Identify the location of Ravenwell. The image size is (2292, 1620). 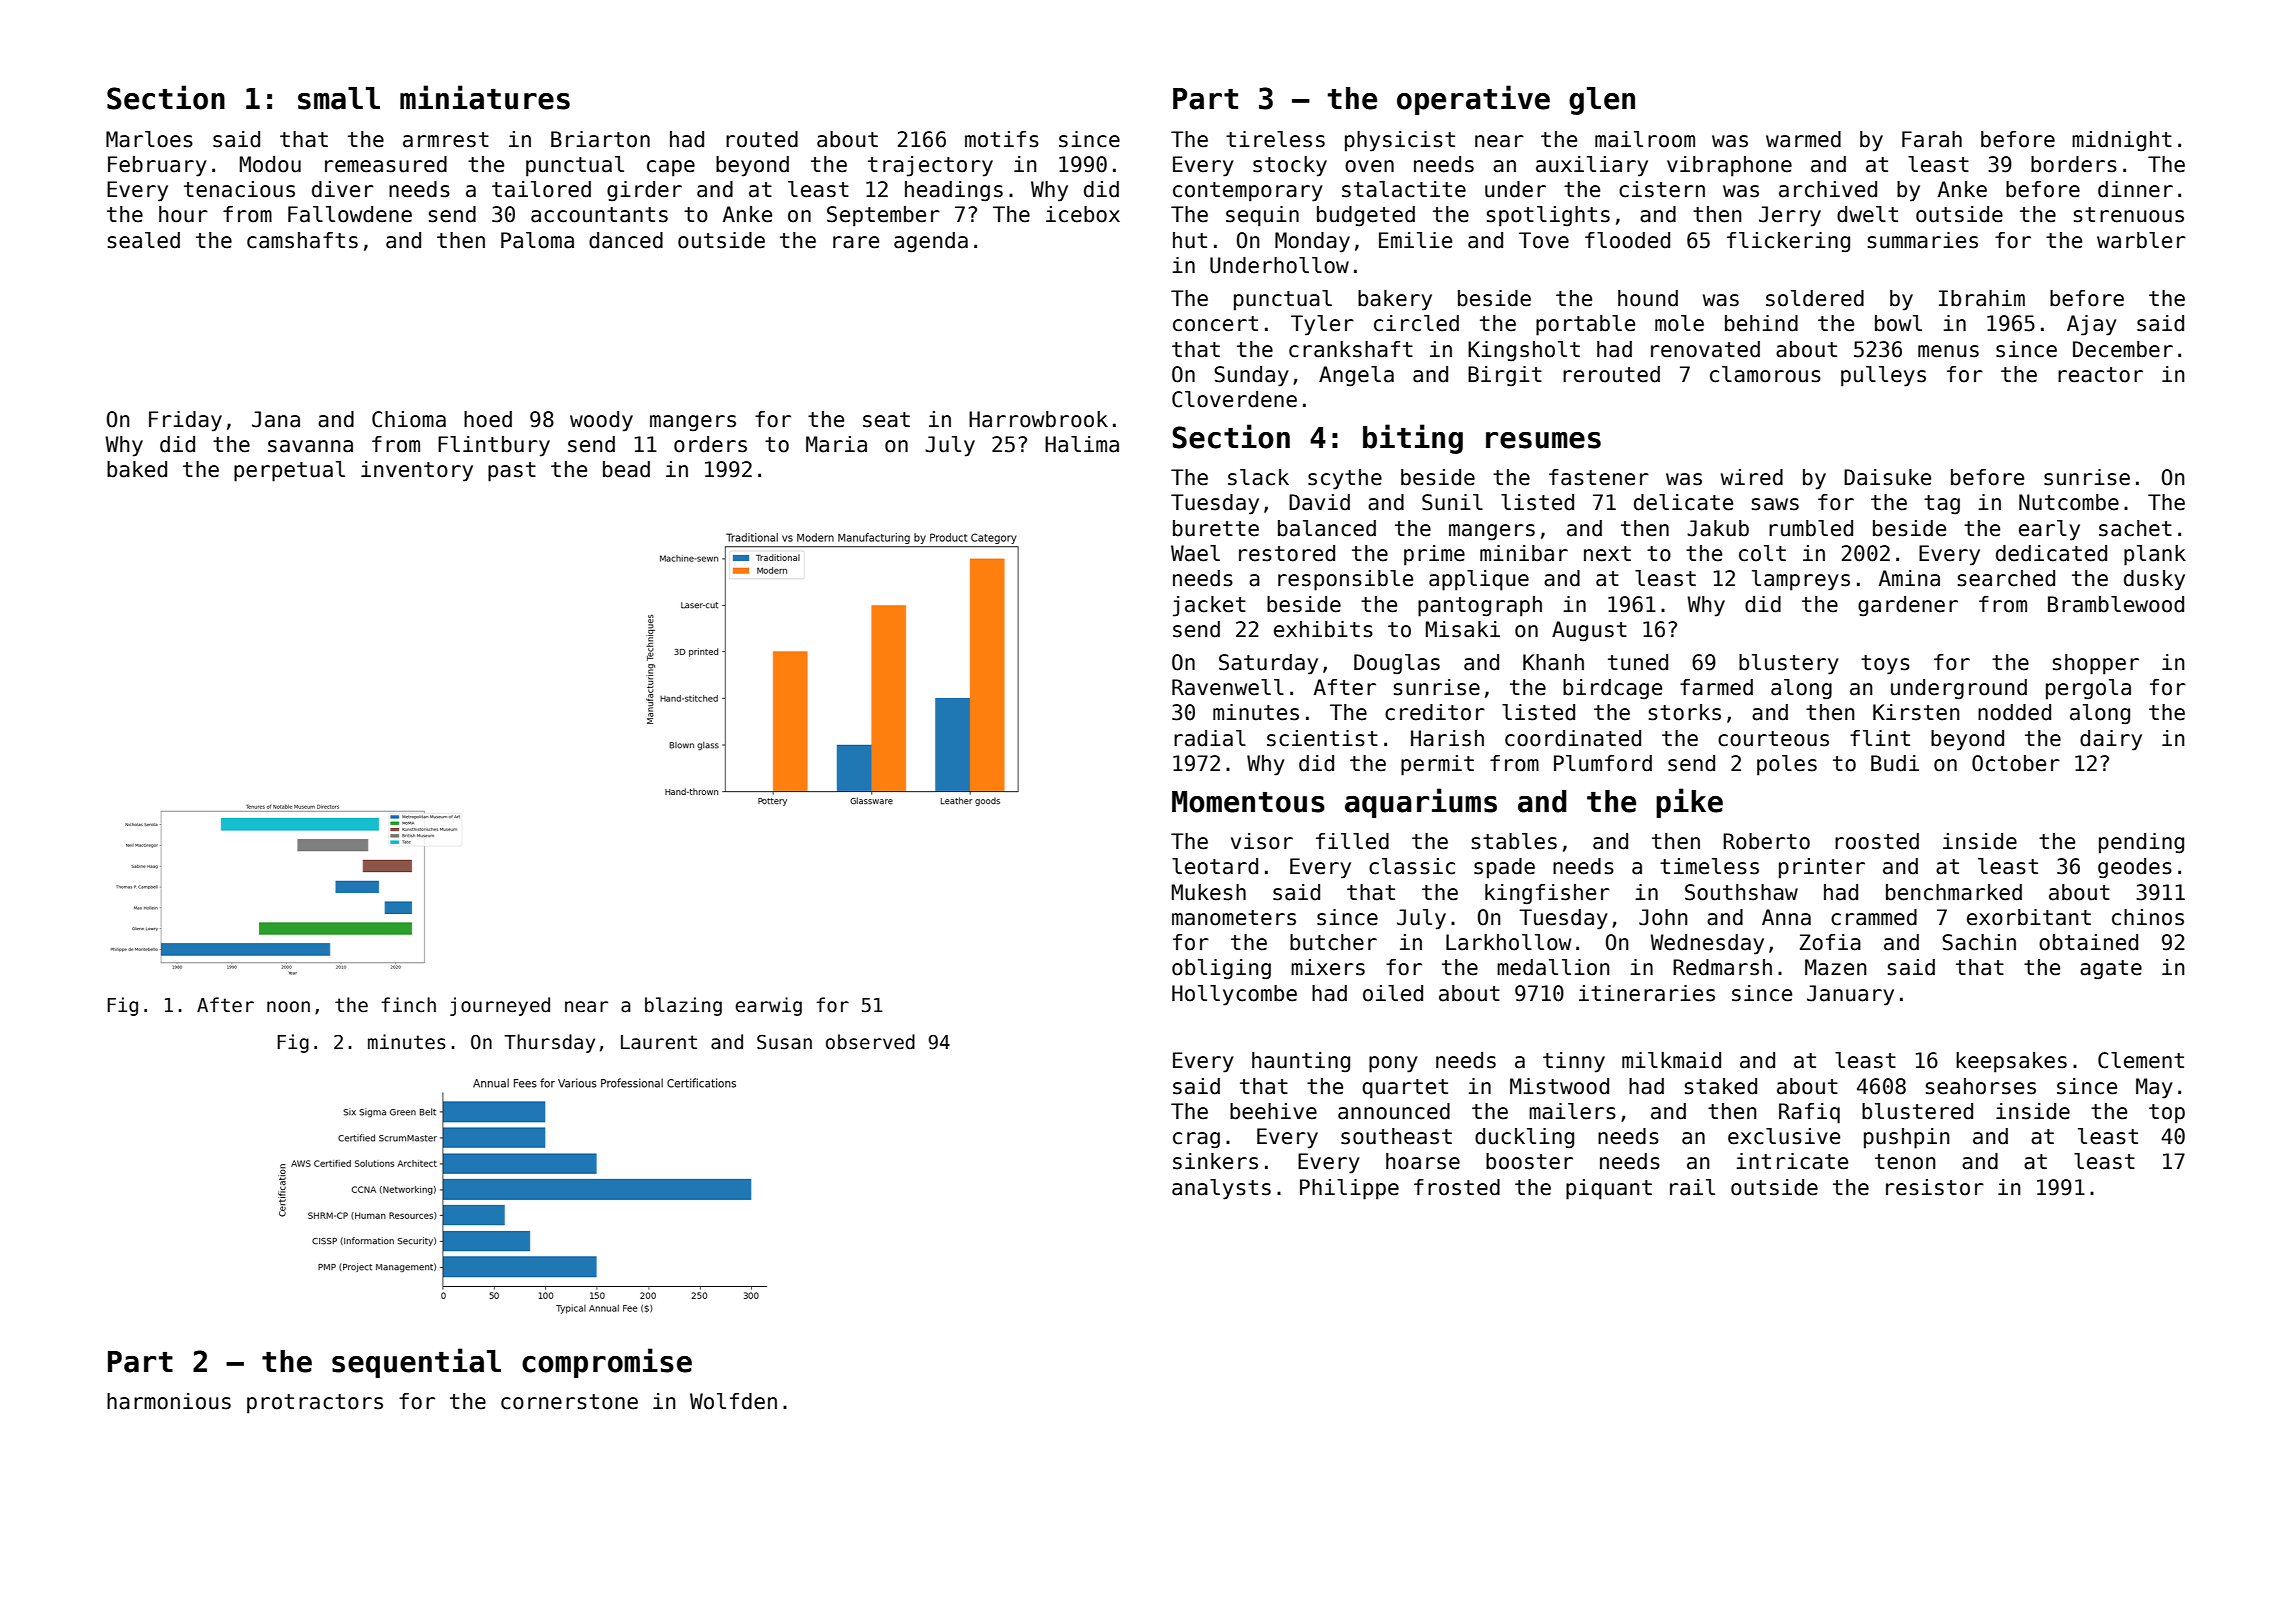
(1228, 687).
